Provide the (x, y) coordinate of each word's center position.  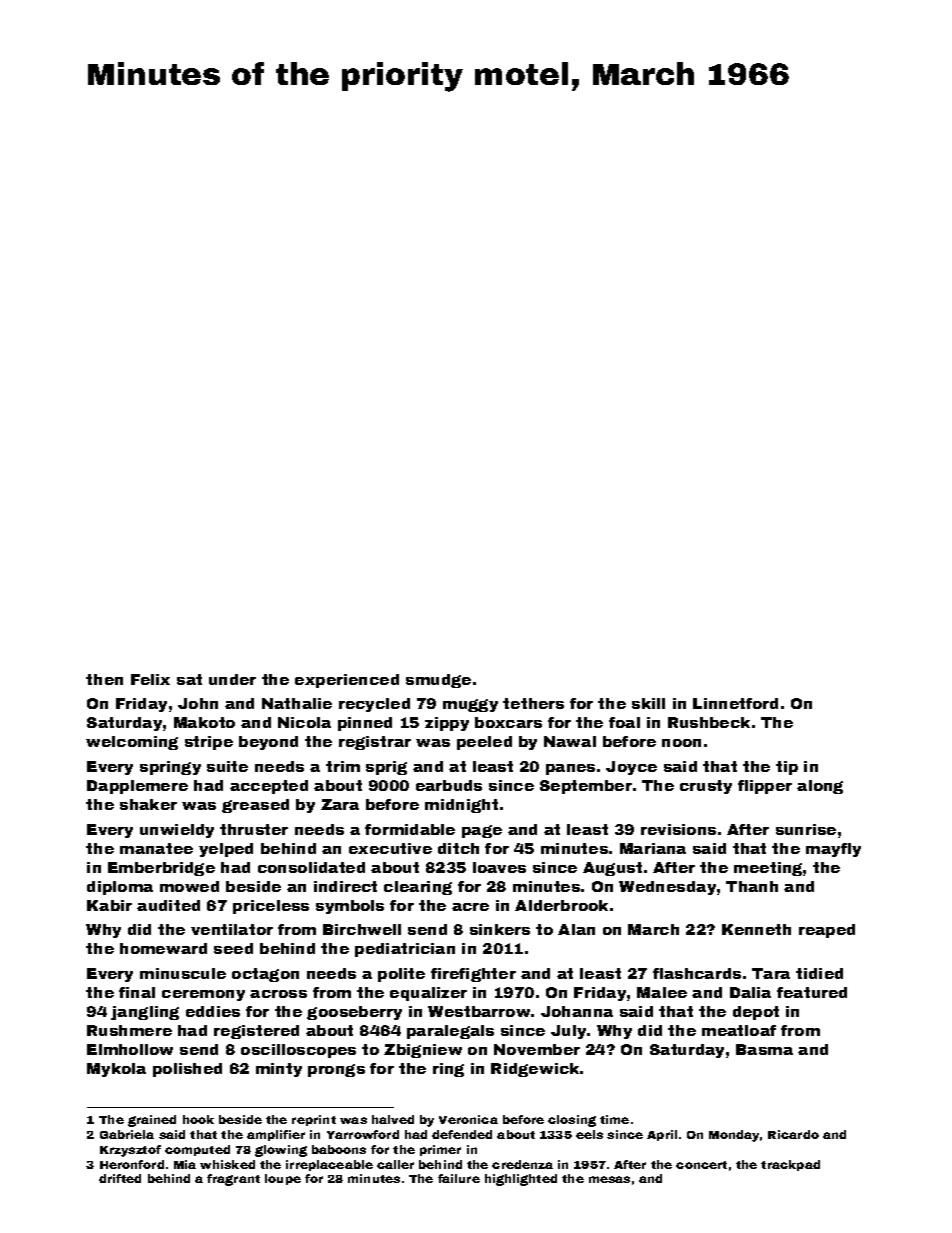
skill (648, 703)
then (104, 679)
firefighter (473, 975)
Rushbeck (709, 722)
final (137, 992)
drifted (120, 1178)
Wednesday (667, 888)
